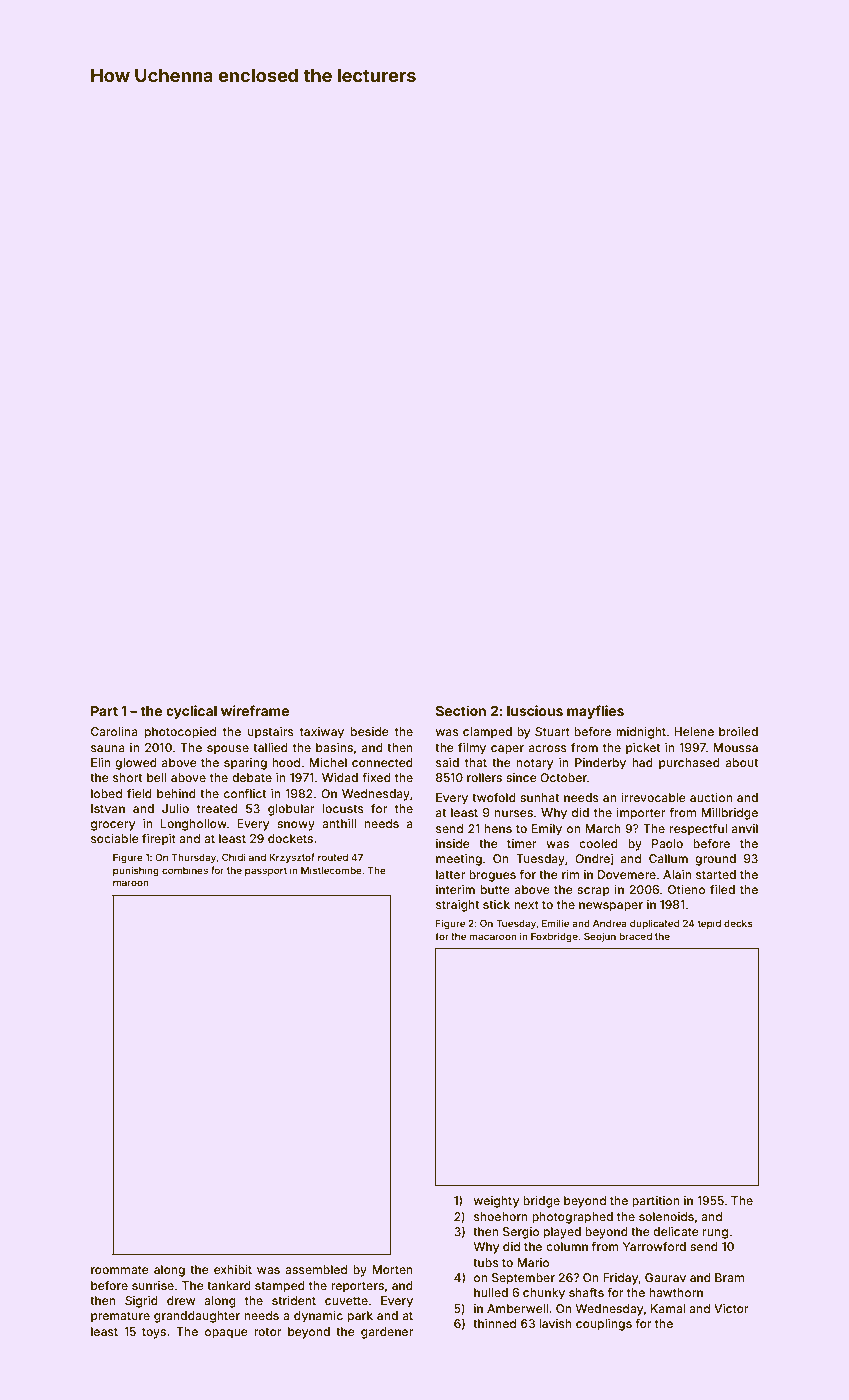 The width and height of the screenshot is (849, 1400). I want to click on Carolina, so click(114, 731).
